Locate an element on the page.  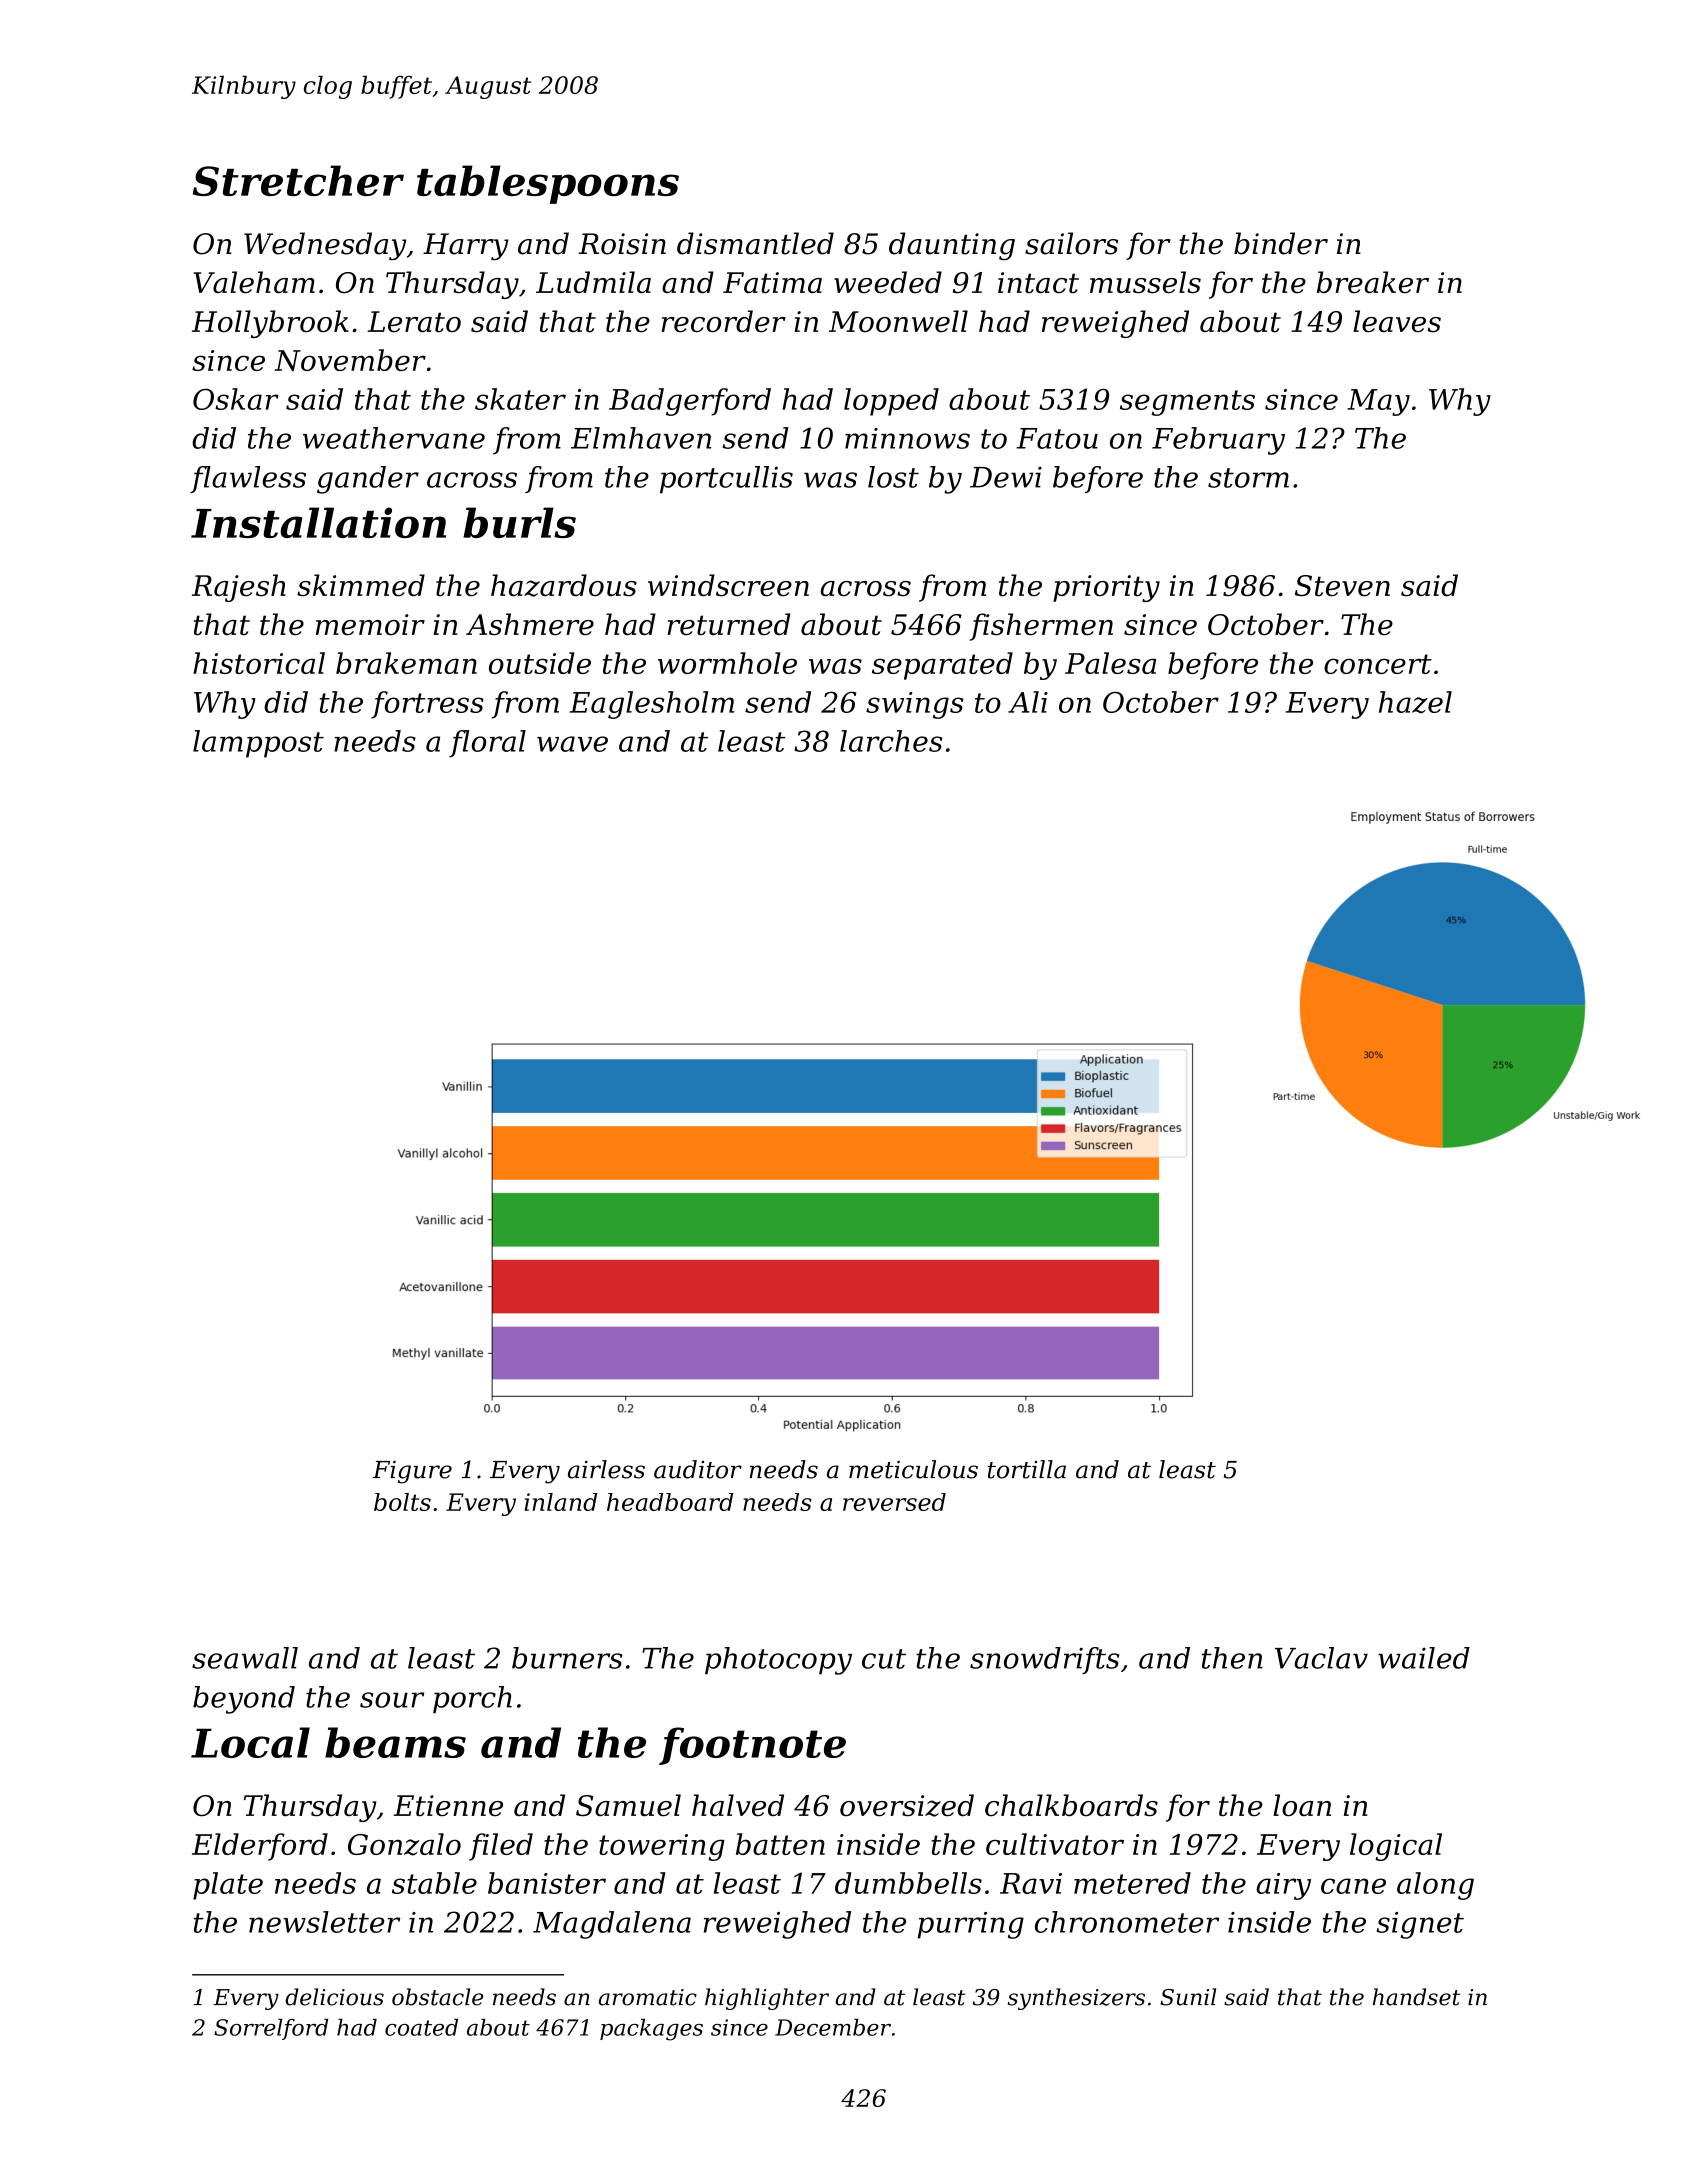
sailors is located at coordinates (1071, 243).
